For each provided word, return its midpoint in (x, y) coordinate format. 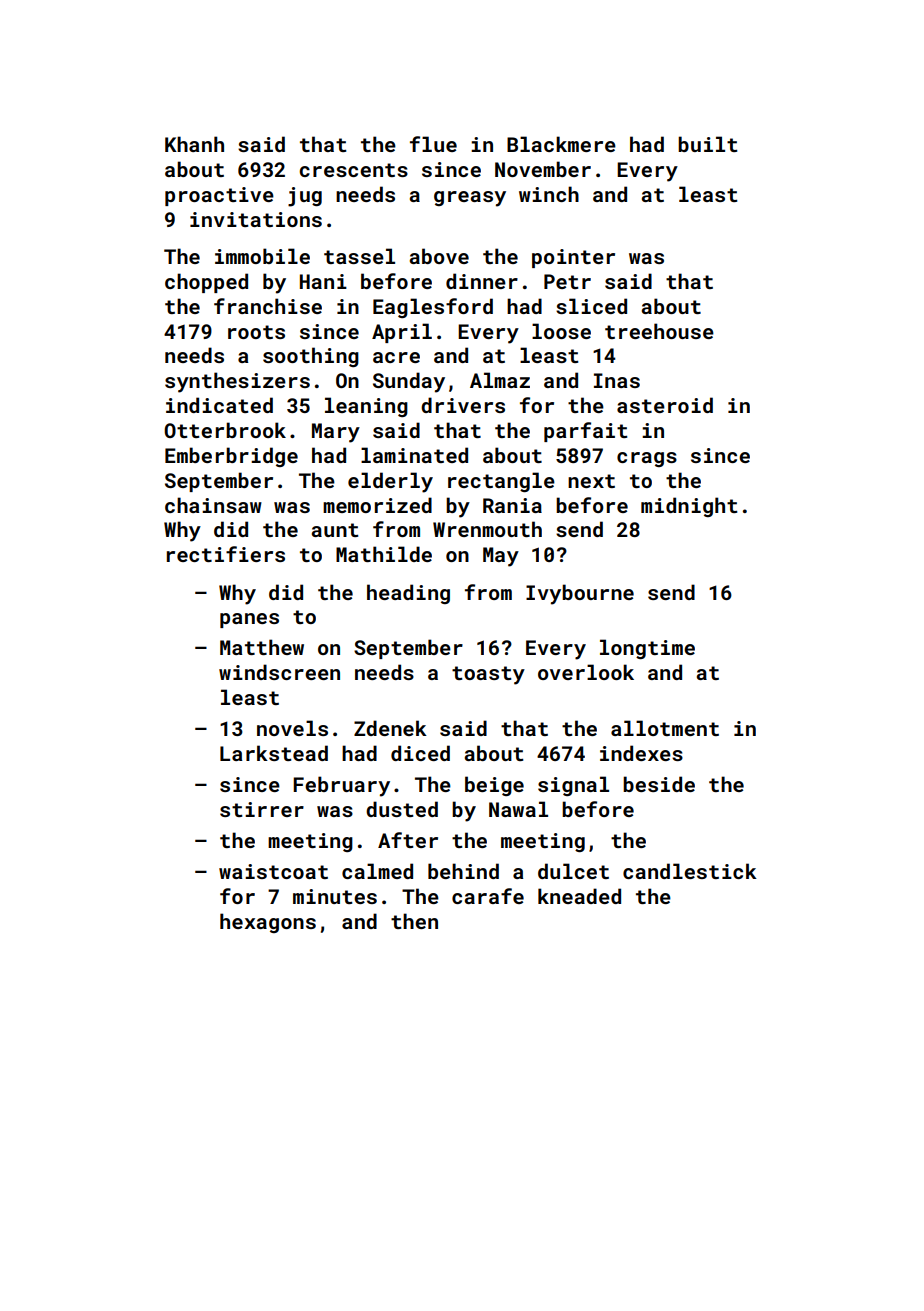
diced (420, 753)
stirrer (262, 809)
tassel (359, 256)
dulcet (573, 871)
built (707, 144)
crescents (353, 170)
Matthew (262, 647)
